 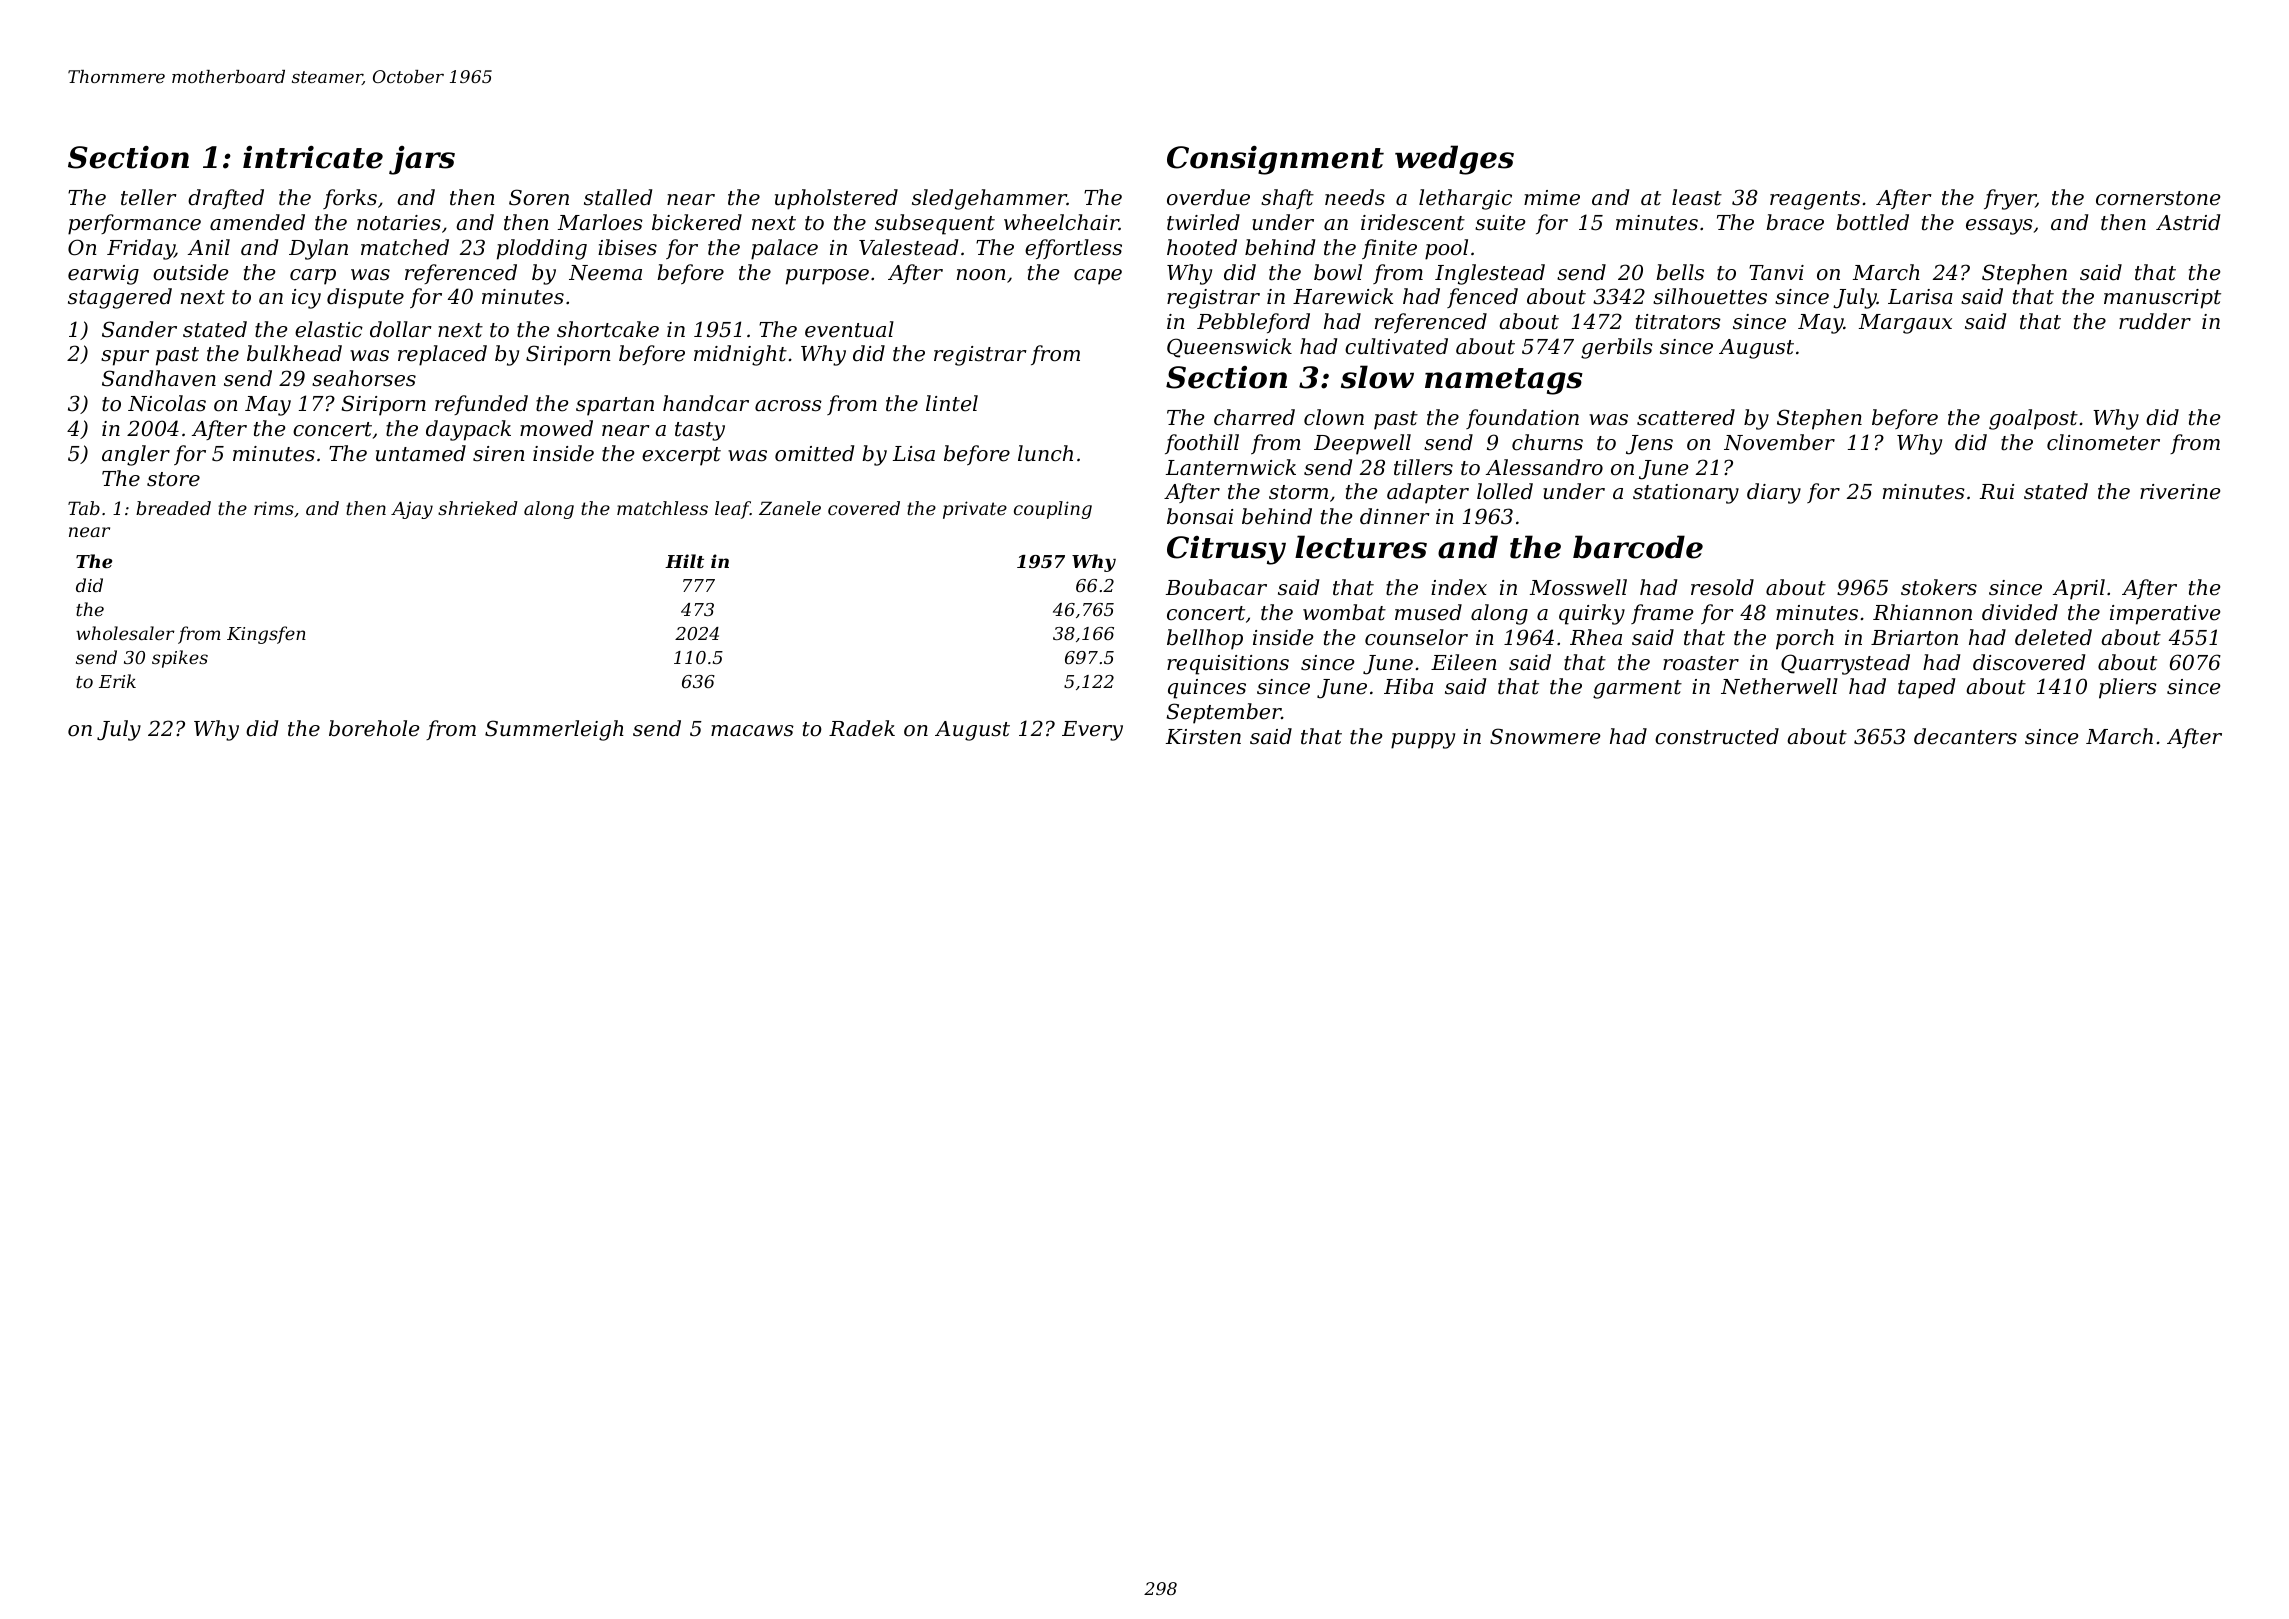 I want to click on Consignment, so click(x=1275, y=160).
